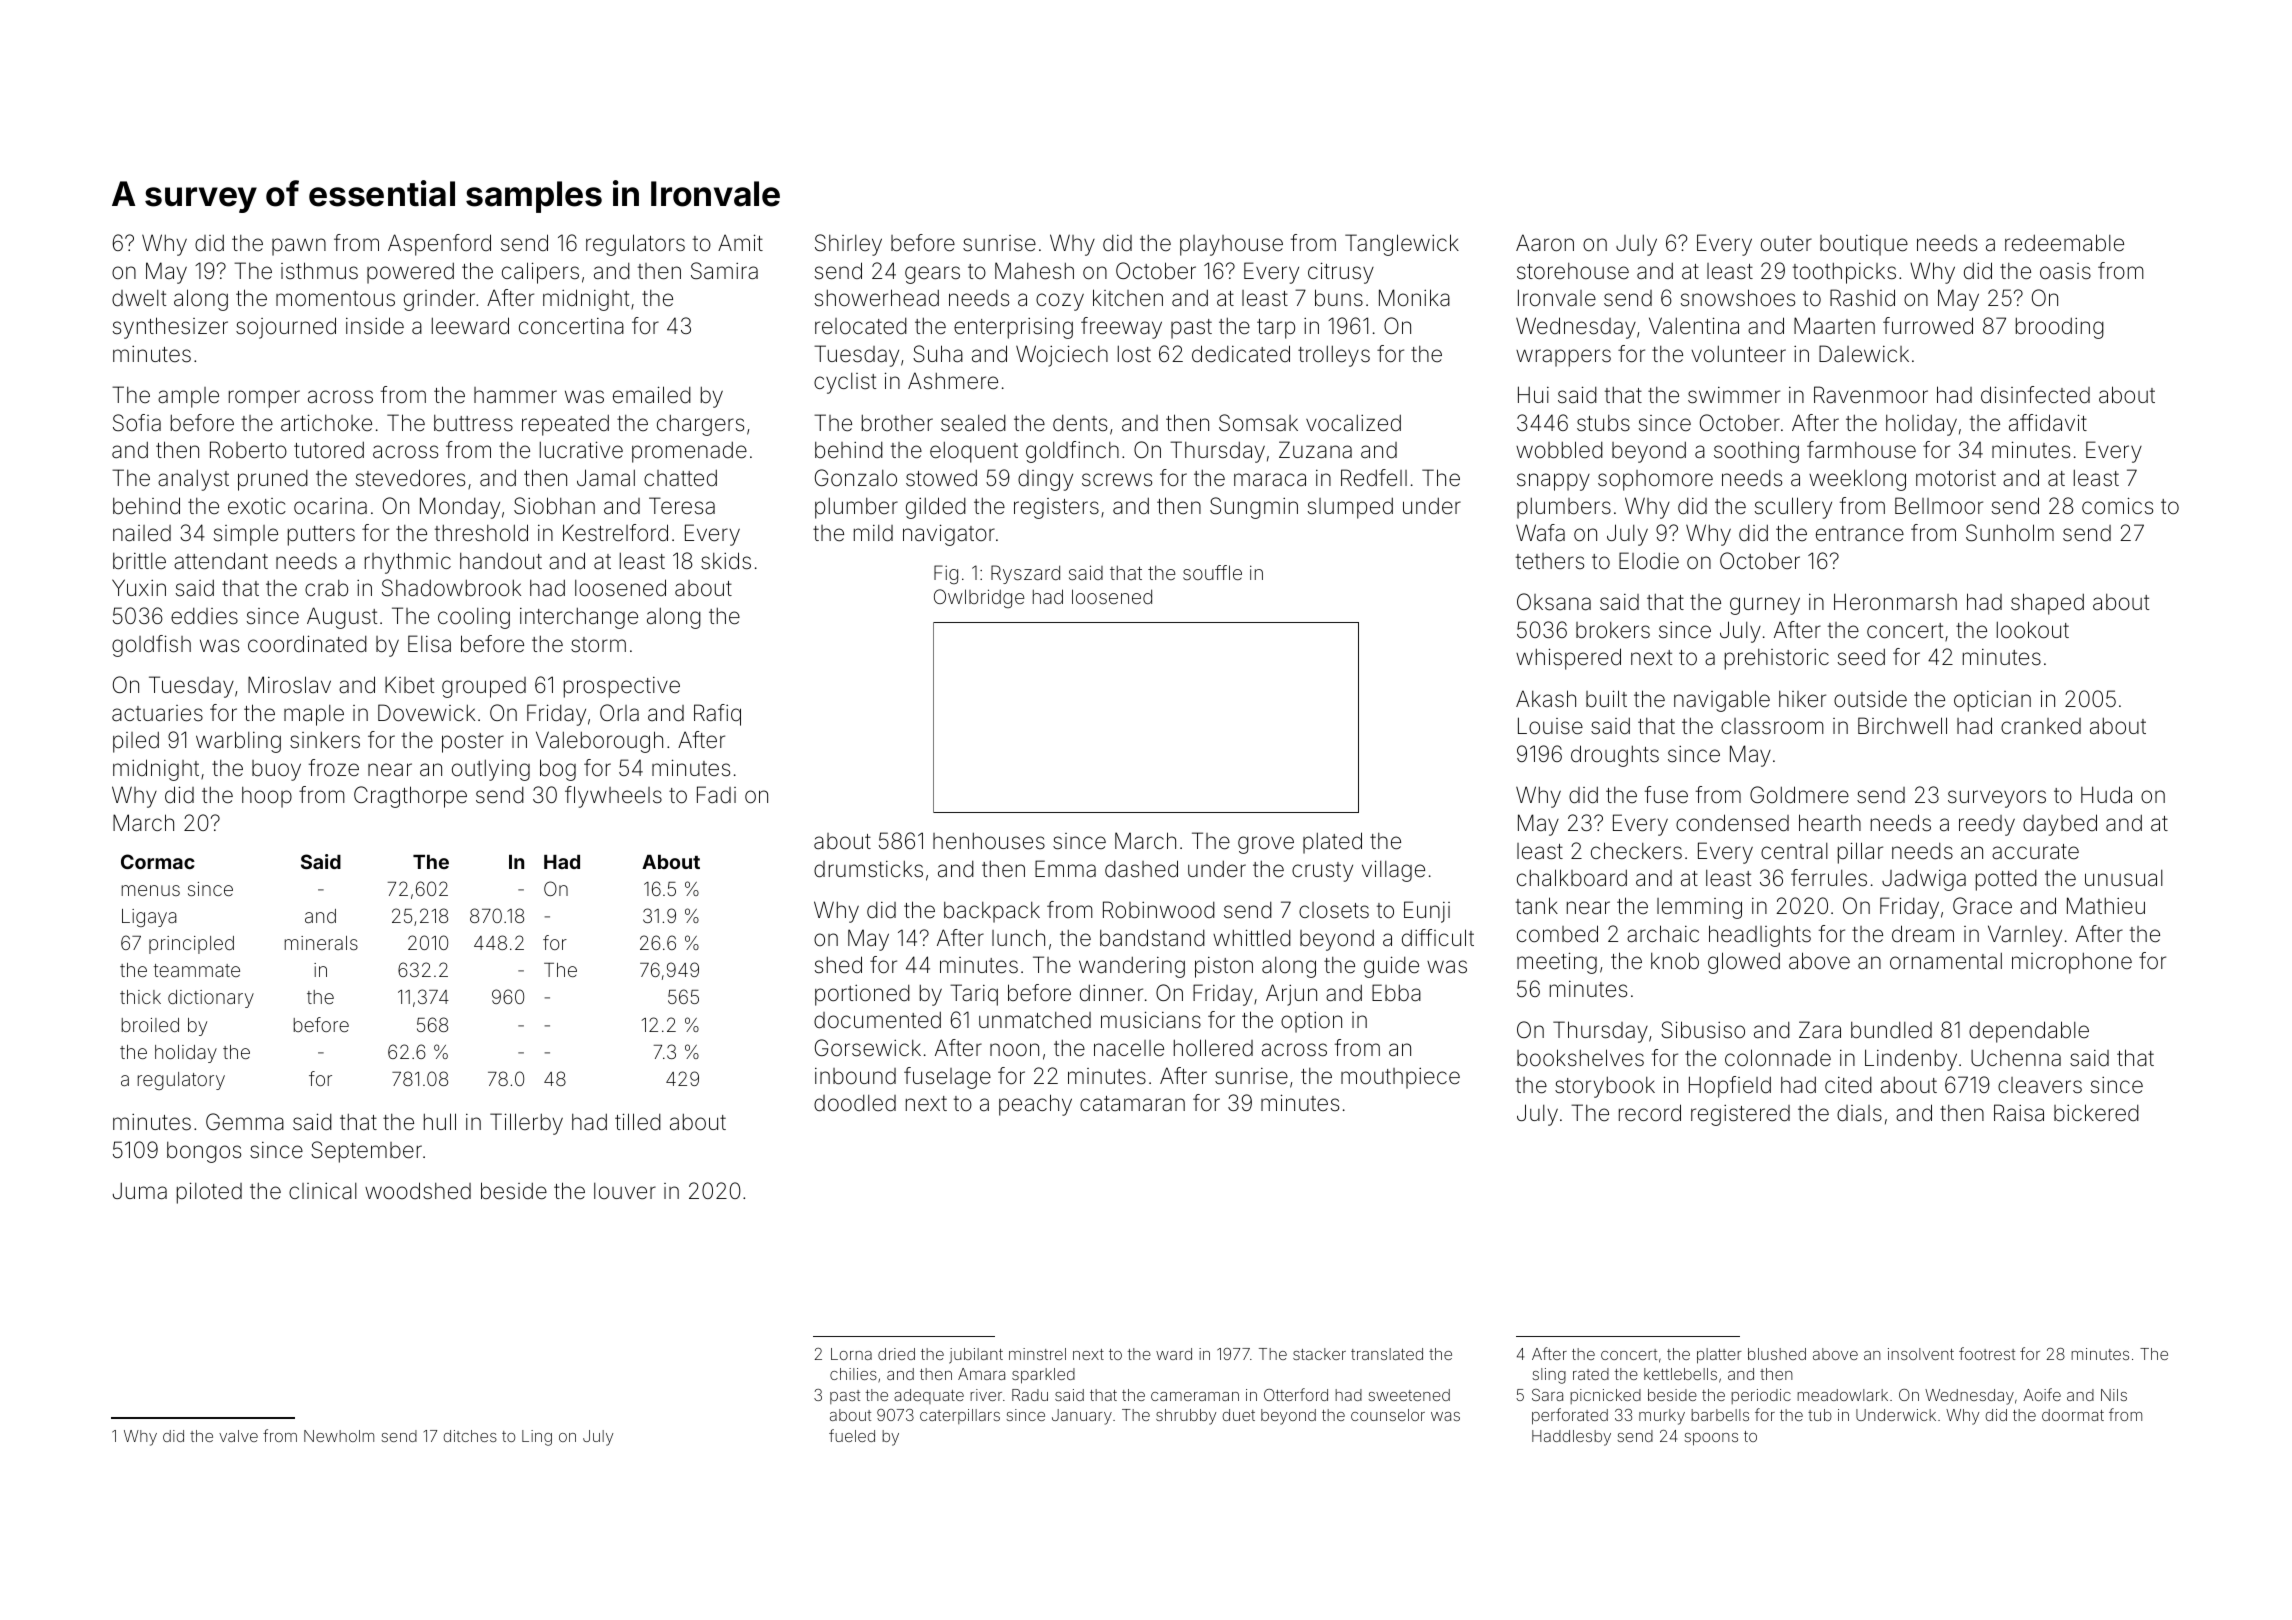 Image resolution: width=2292 pixels, height=1620 pixels. Describe the element at coordinates (2060, 825) in the screenshot. I see `daybed` at that location.
